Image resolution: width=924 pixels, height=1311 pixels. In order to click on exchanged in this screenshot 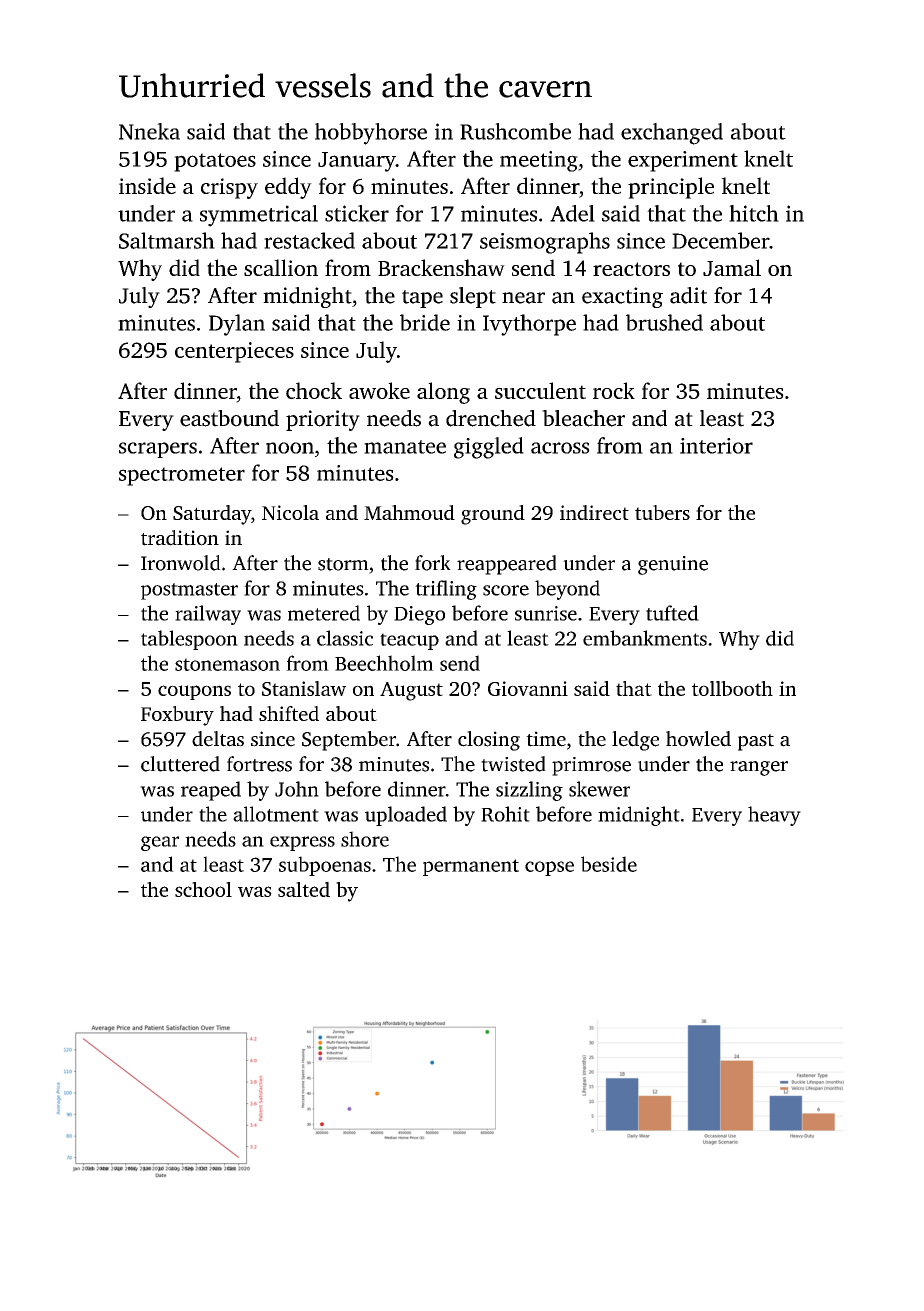, I will do `click(672, 134)`.
